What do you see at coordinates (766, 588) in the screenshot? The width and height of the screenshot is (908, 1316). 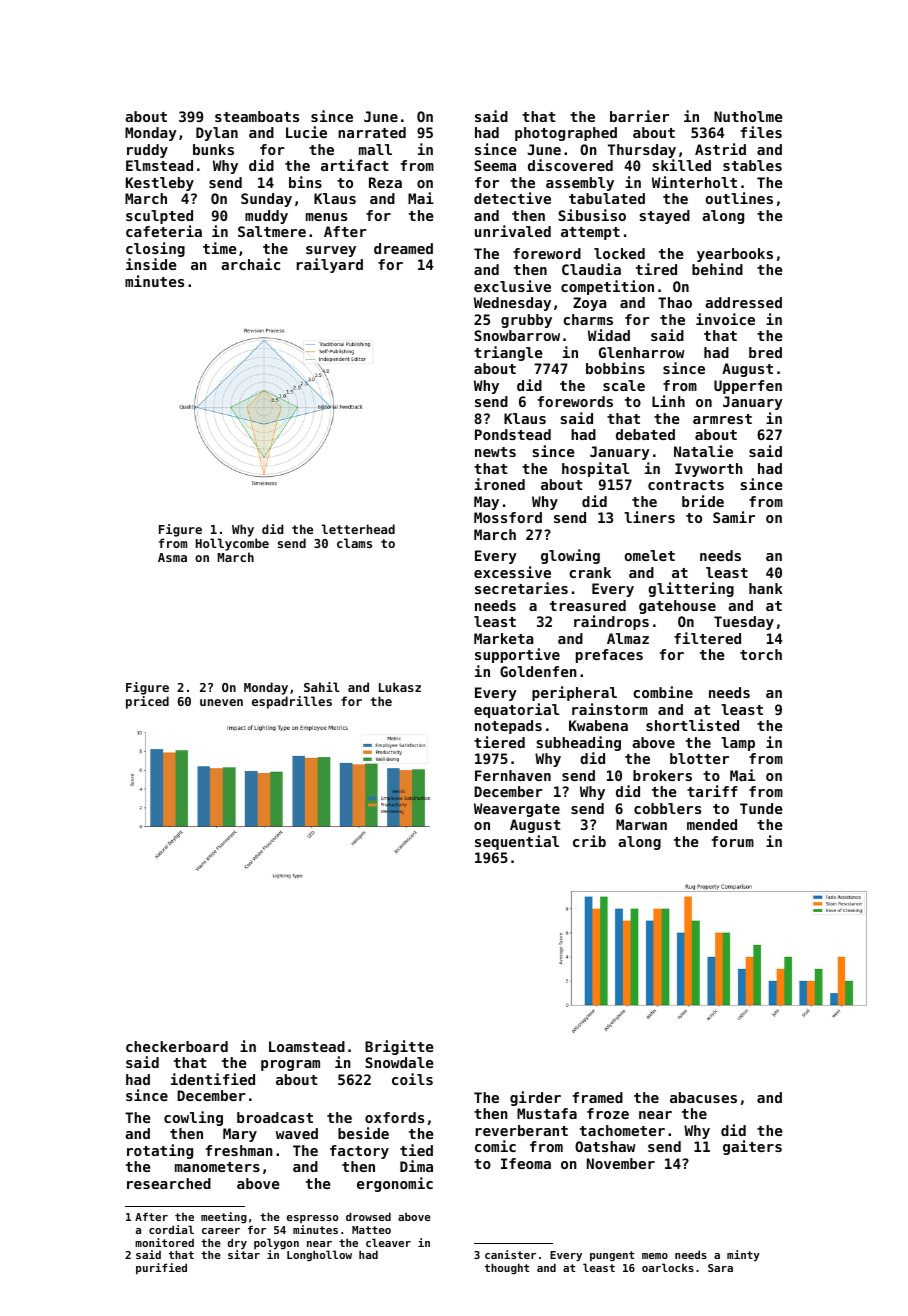 I see `hank` at bounding box center [766, 588].
